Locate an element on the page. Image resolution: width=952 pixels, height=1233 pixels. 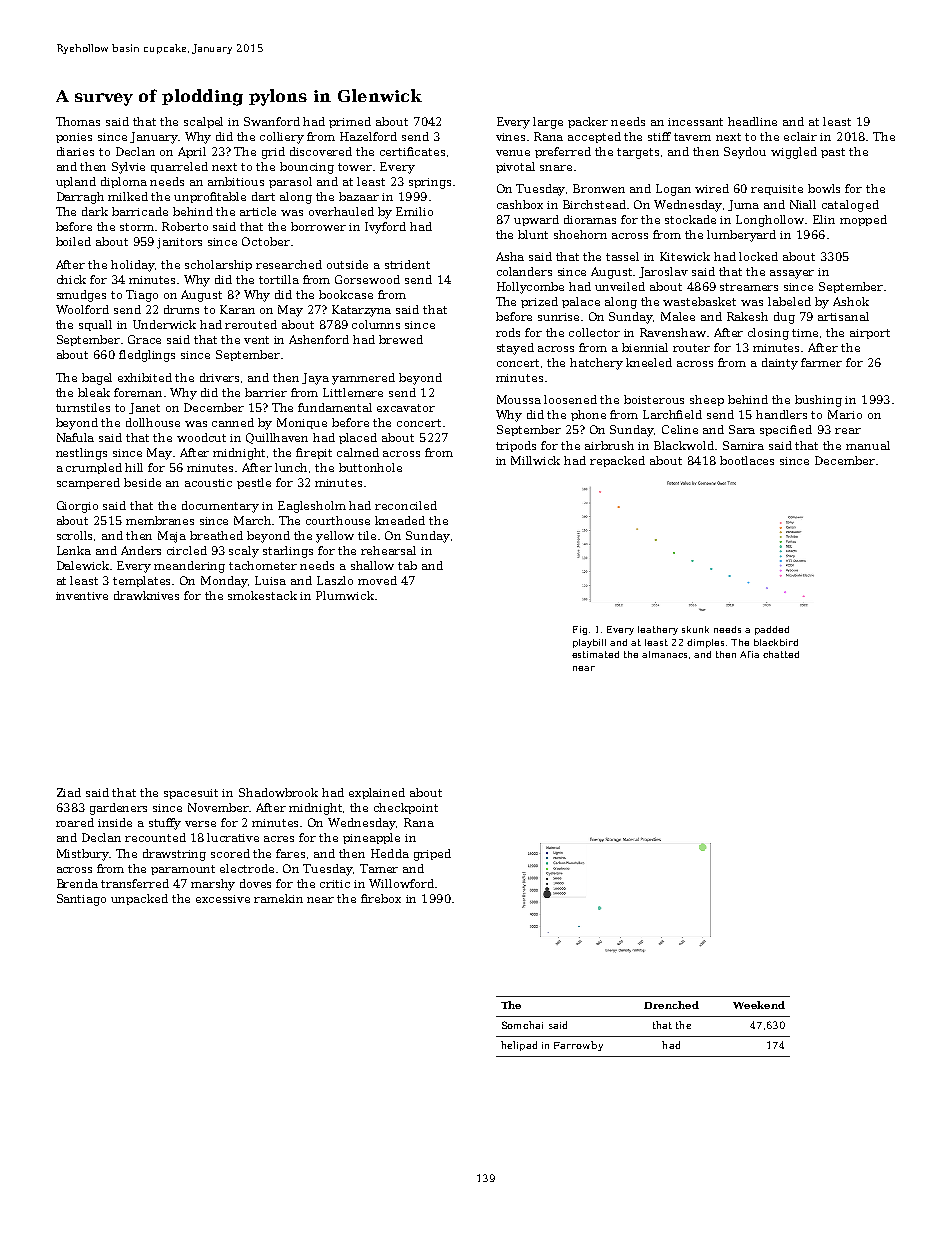
helipad is located at coordinates (519, 1046).
